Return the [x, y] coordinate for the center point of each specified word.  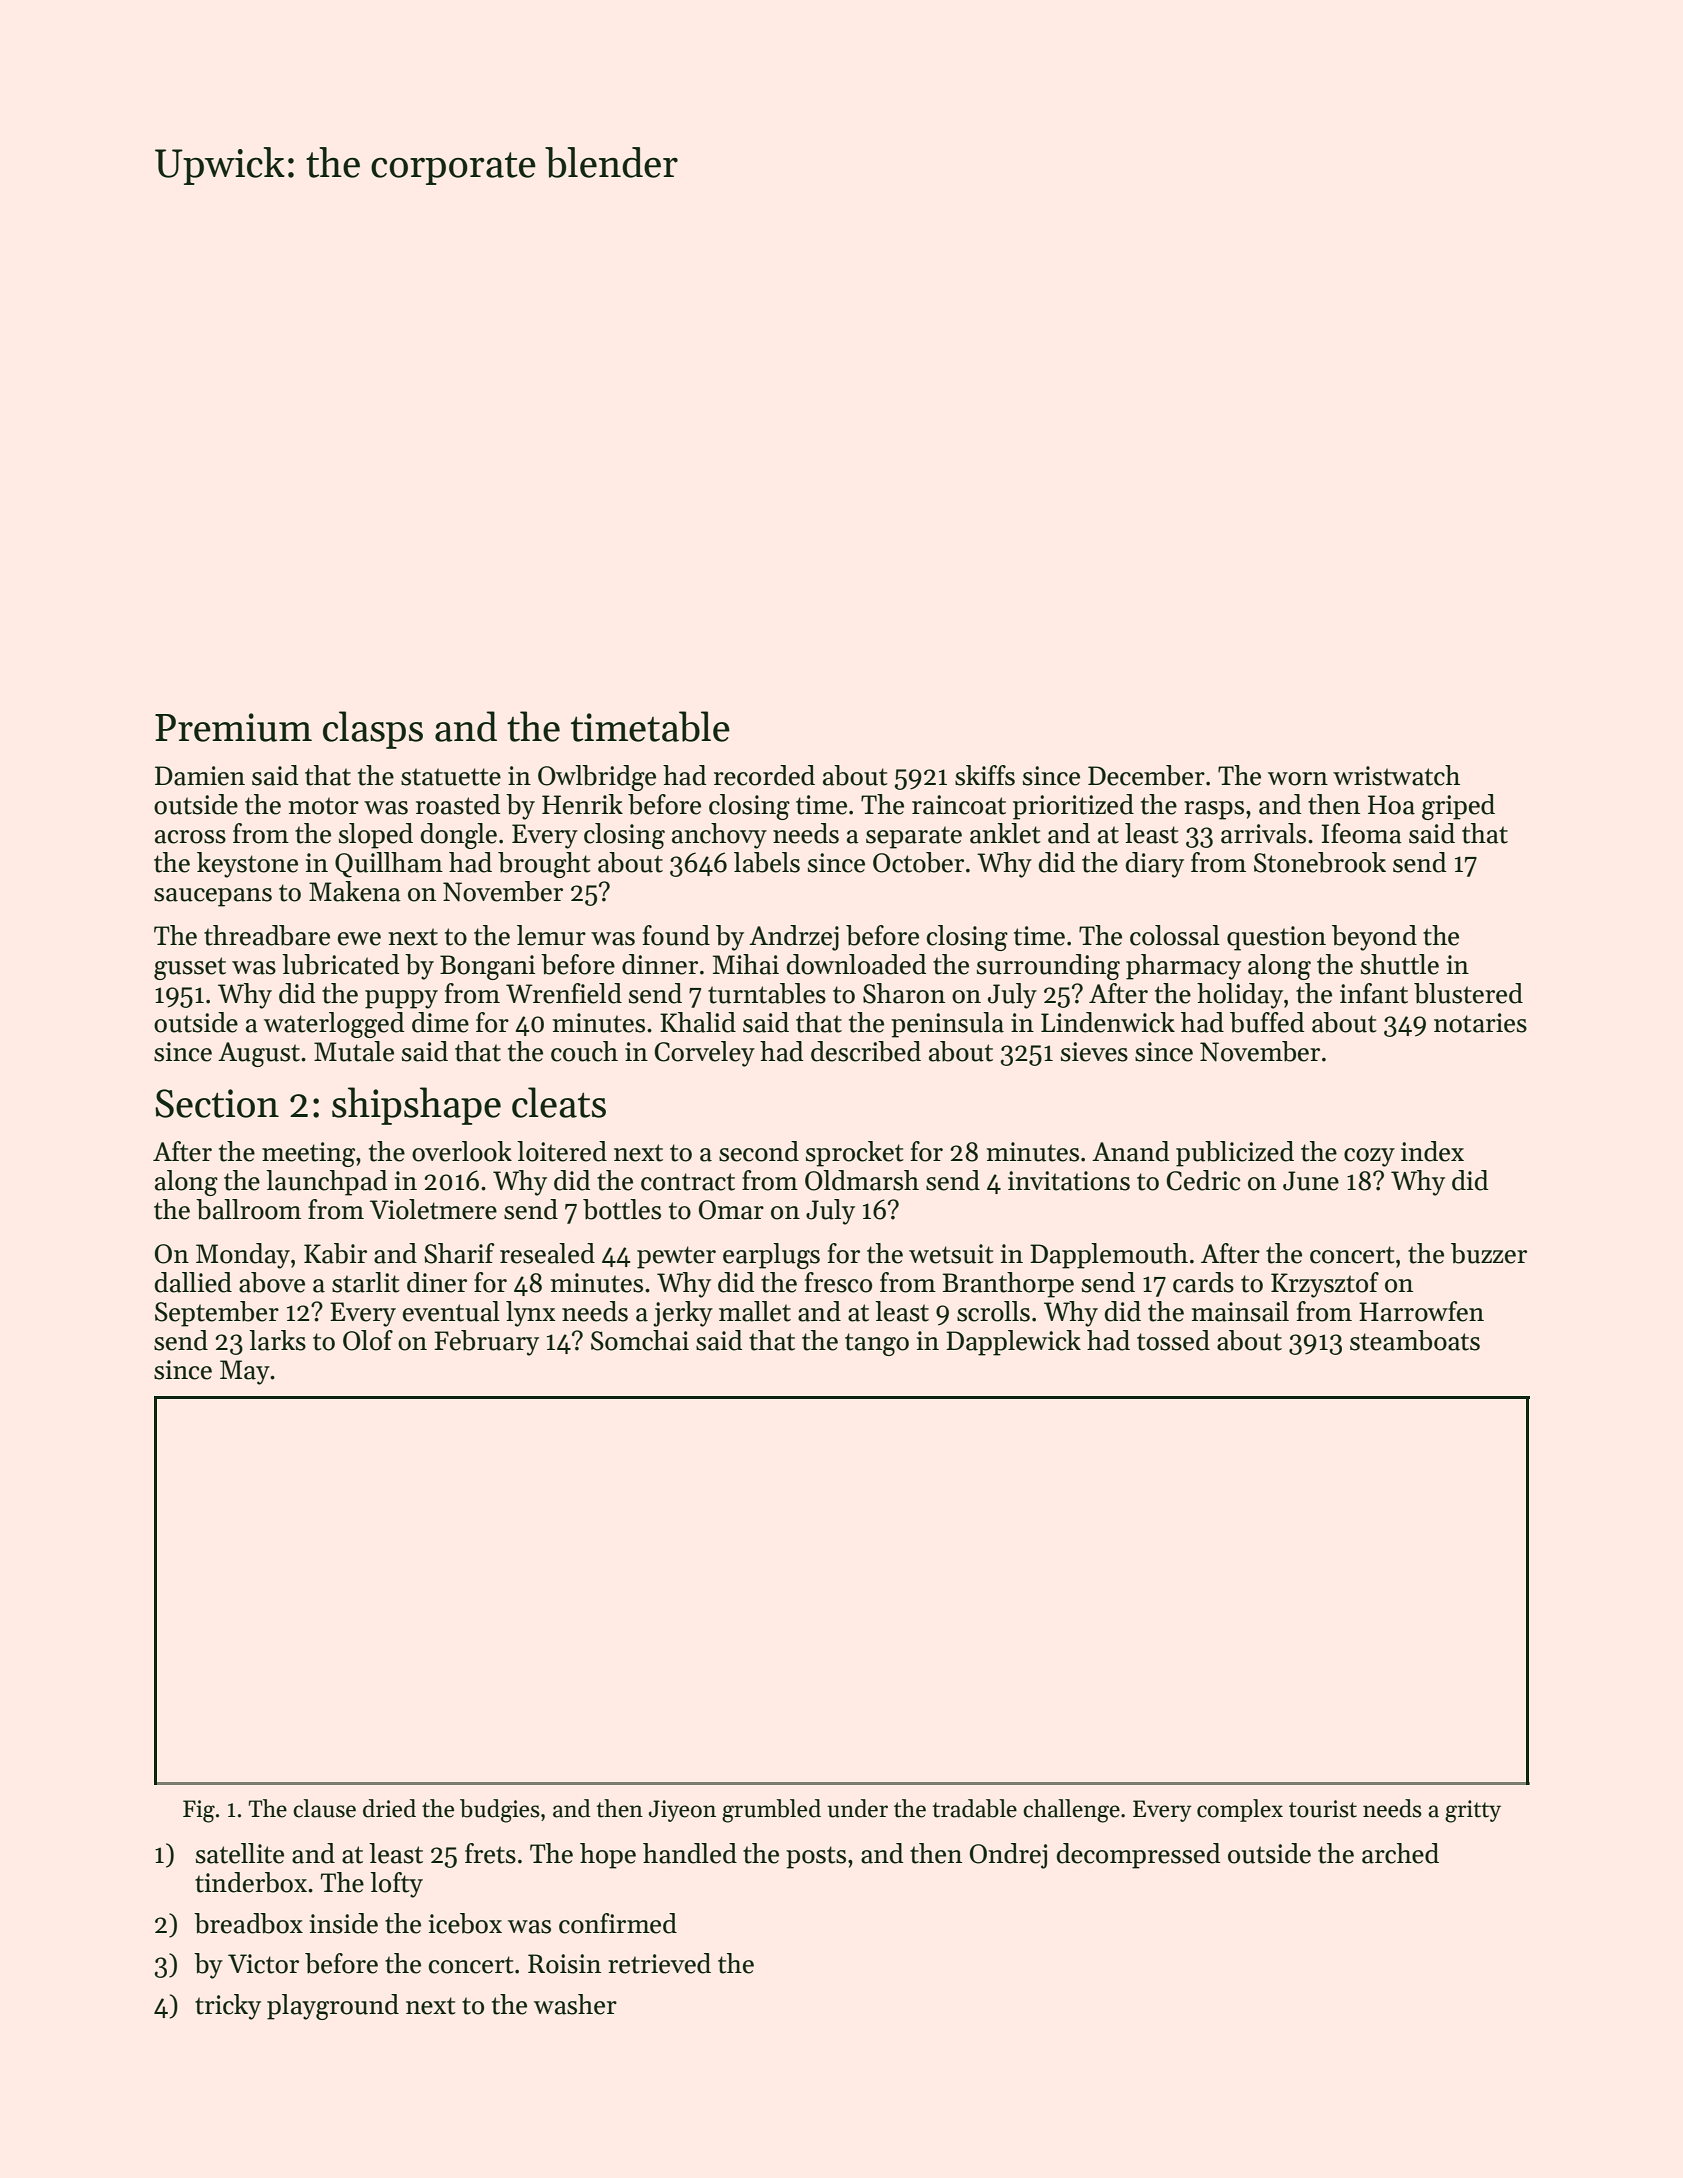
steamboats [1415, 1340]
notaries [1480, 1023]
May [245, 1372]
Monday [243, 1256]
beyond [1374, 938]
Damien [200, 776]
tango [877, 1344]
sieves [1094, 1052]
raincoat [959, 805]
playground [333, 2007]
